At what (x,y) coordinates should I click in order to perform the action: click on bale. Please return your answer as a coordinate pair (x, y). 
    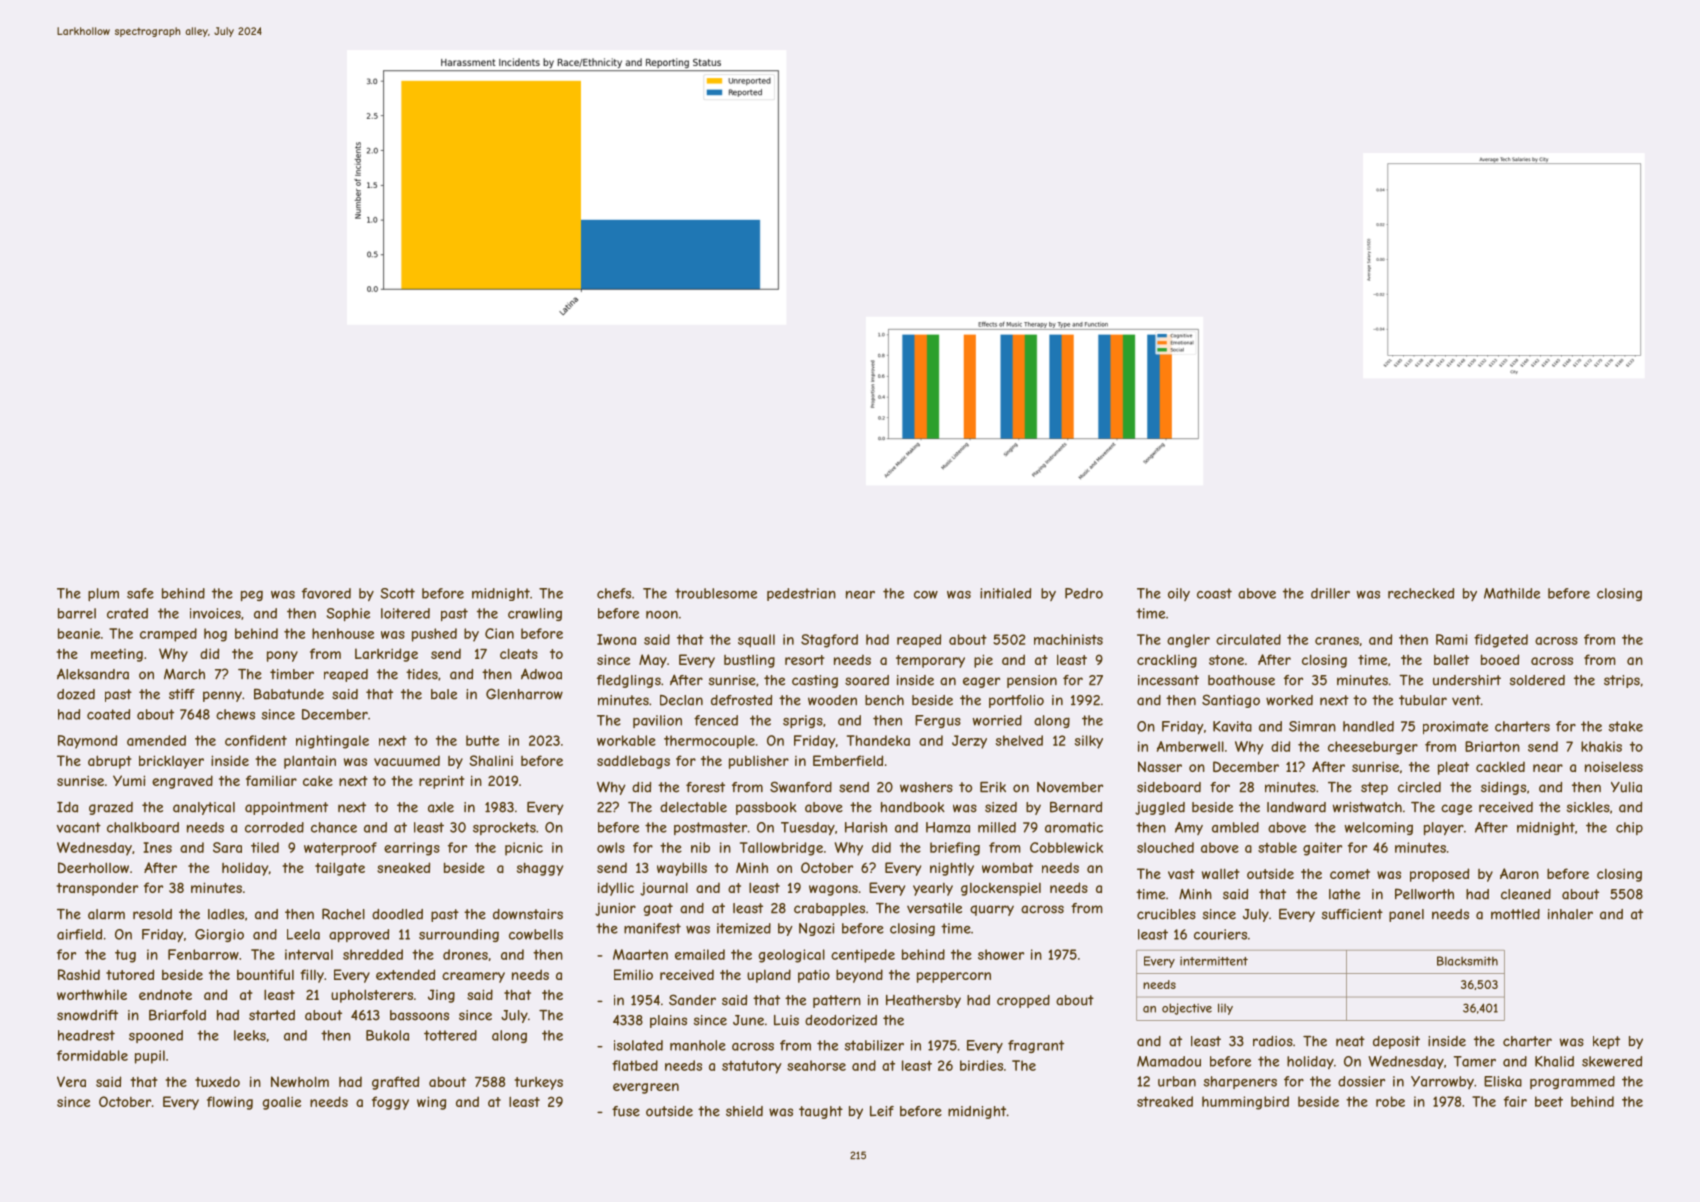
    Looking at the image, I should click on (444, 694).
